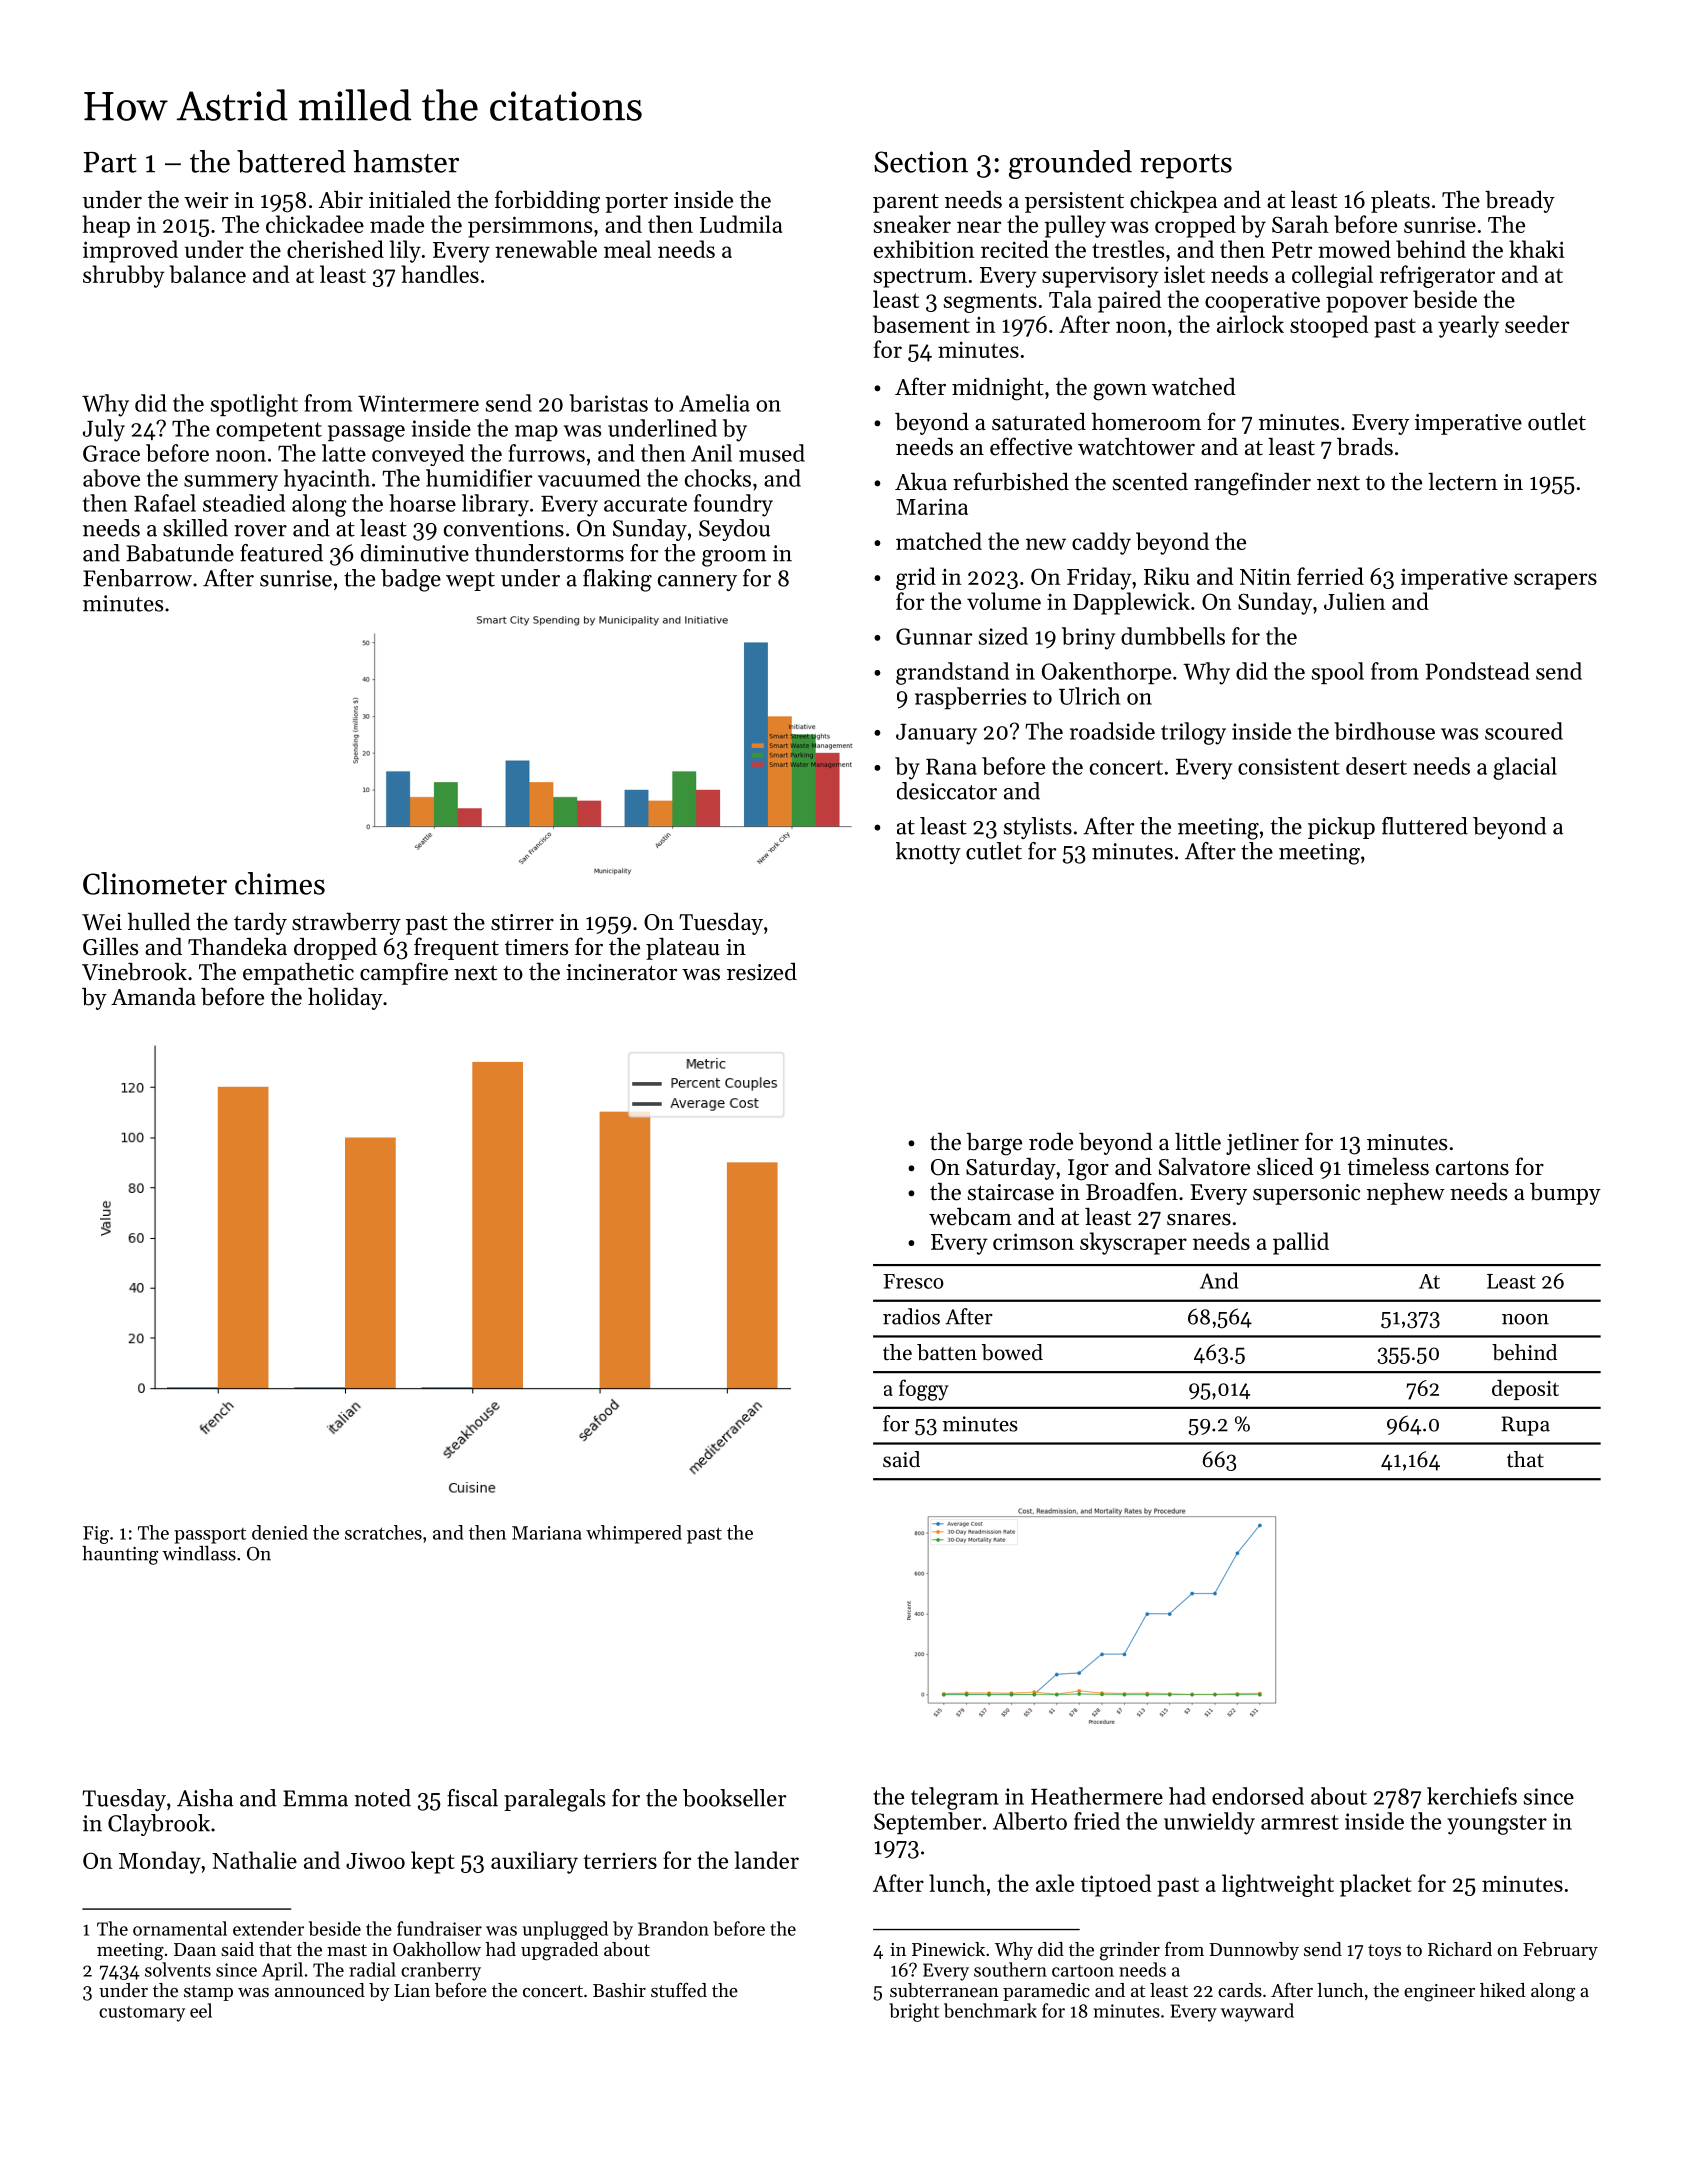 This screenshot has width=1683, height=2178. Describe the element at coordinates (345, 998) in the screenshot. I see `holiday` at that location.
